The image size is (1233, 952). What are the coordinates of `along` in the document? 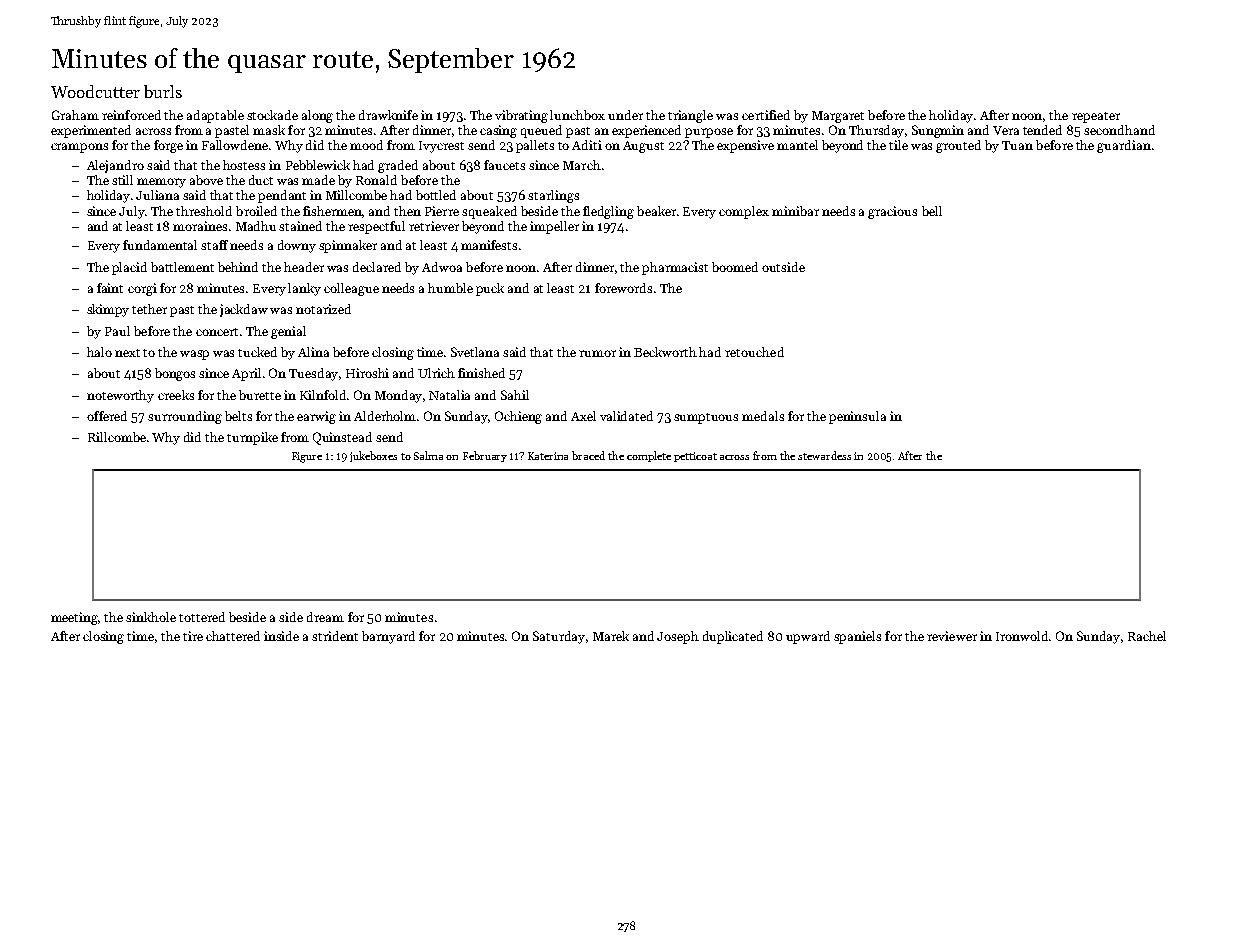 It's located at (317, 116).
